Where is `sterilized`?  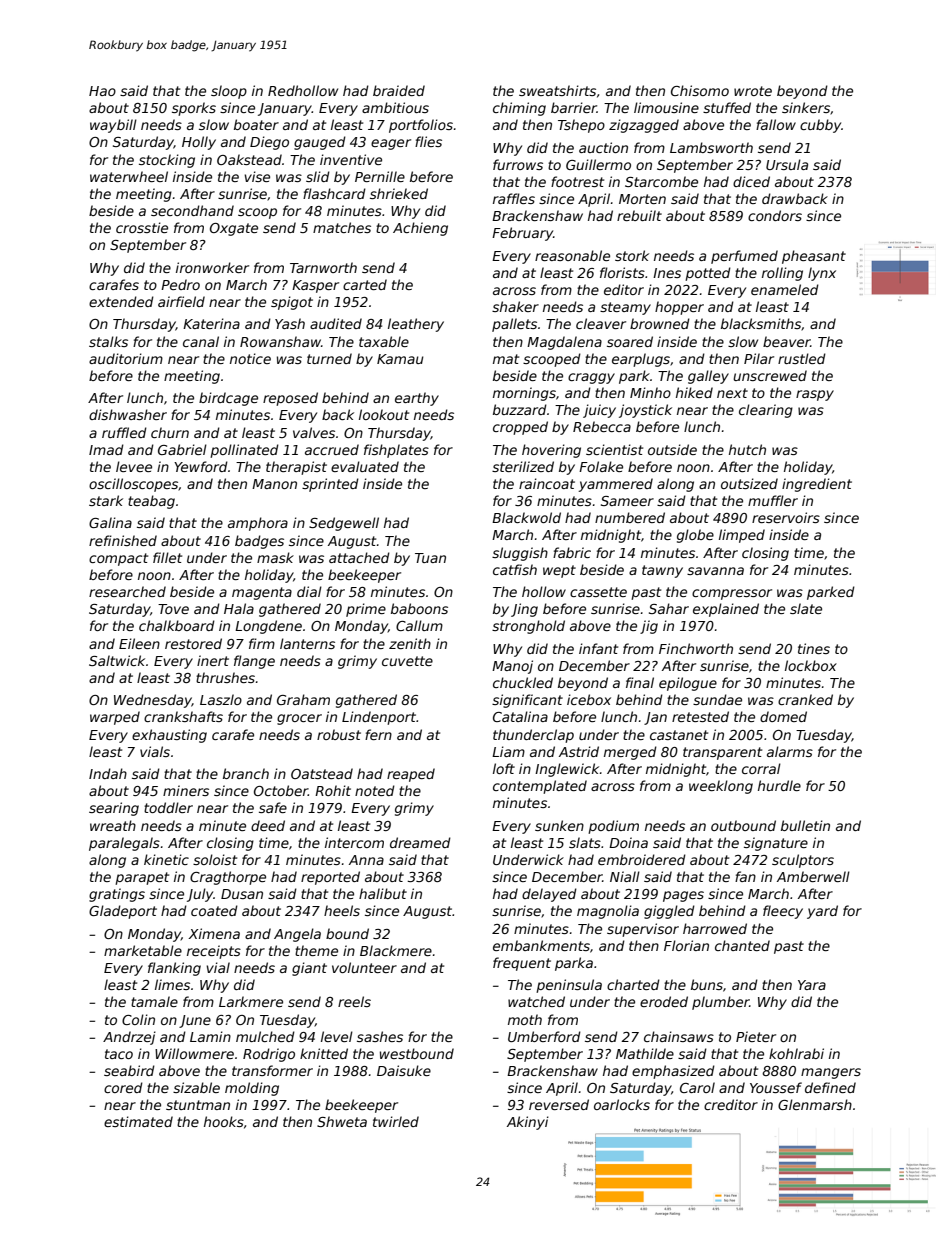 sterilized is located at coordinates (523, 466).
